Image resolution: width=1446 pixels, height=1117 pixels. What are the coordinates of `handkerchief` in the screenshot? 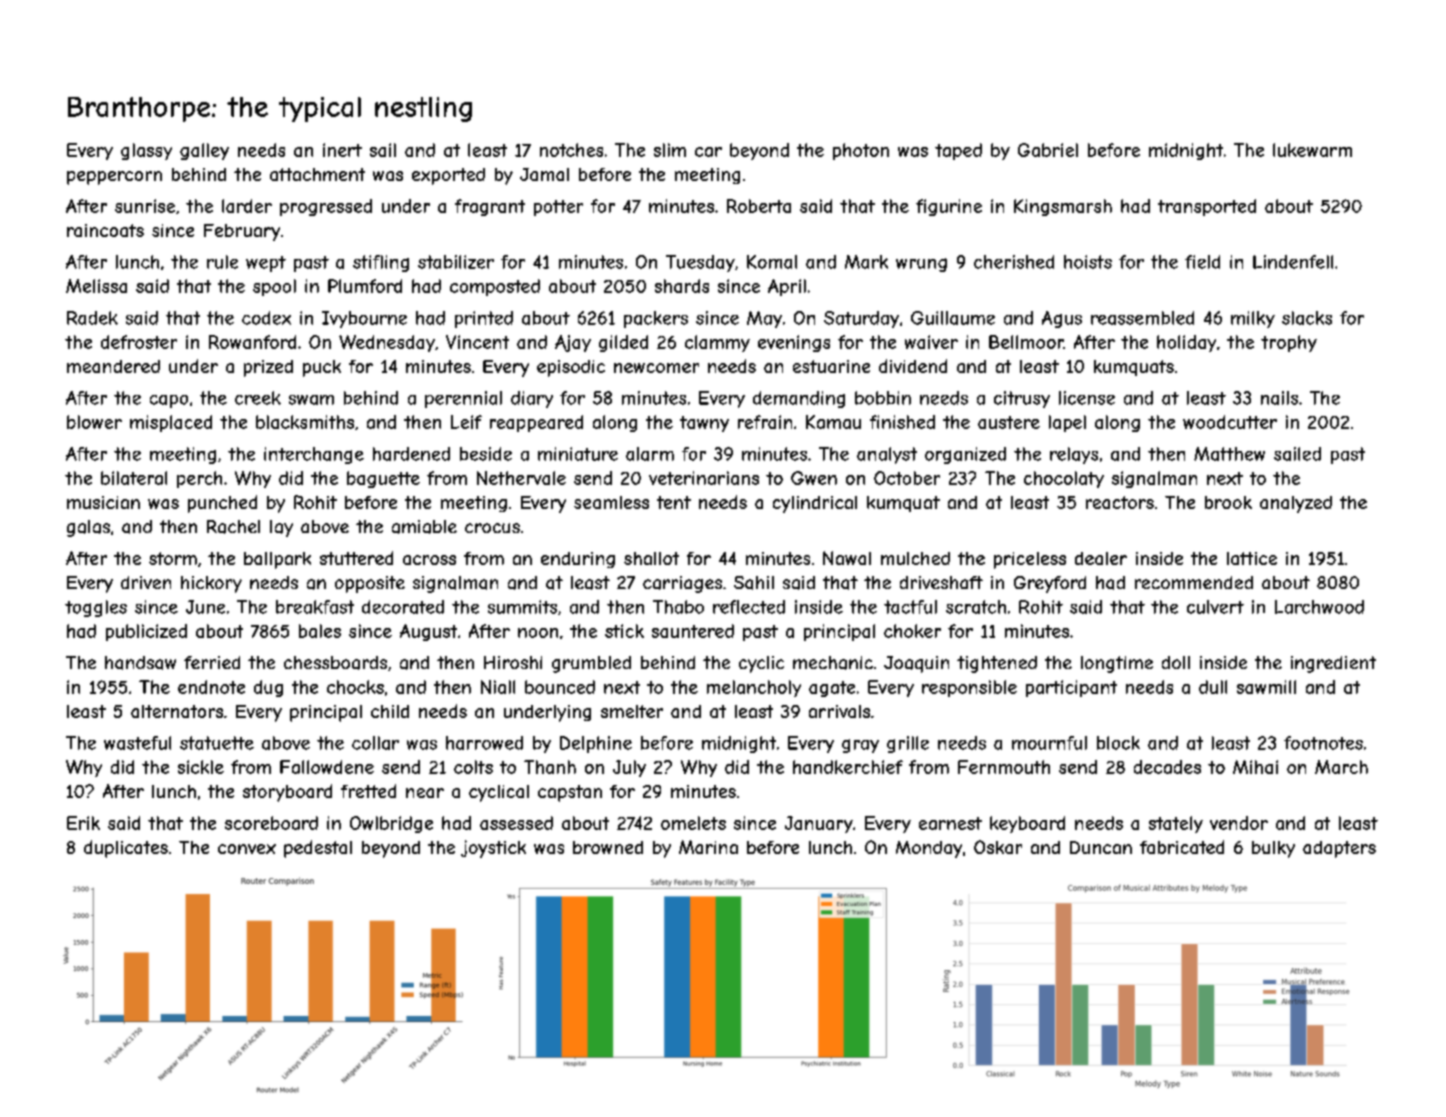 It's located at (848, 767).
